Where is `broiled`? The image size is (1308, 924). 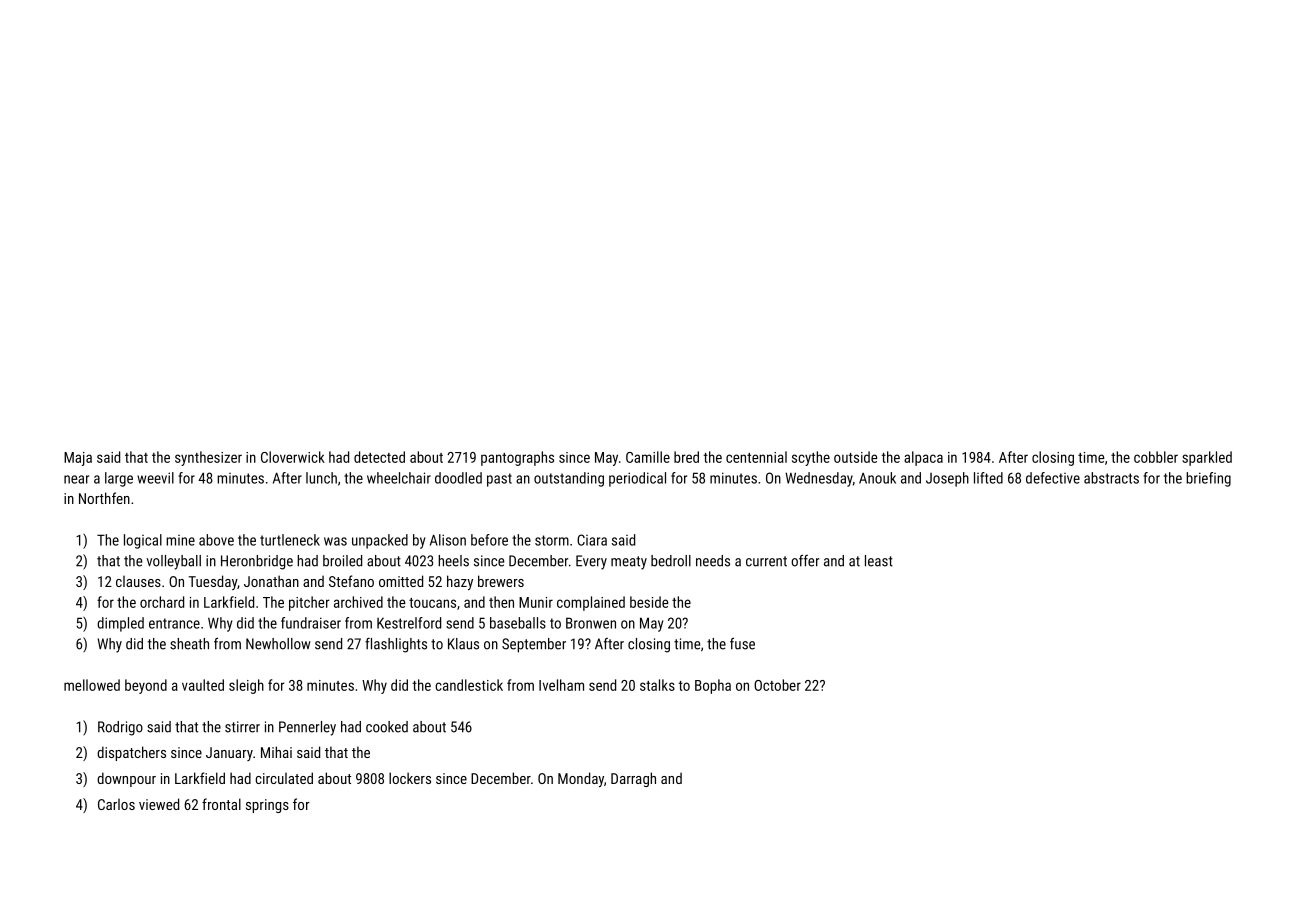 broiled is located at coordinates (342, 561).
